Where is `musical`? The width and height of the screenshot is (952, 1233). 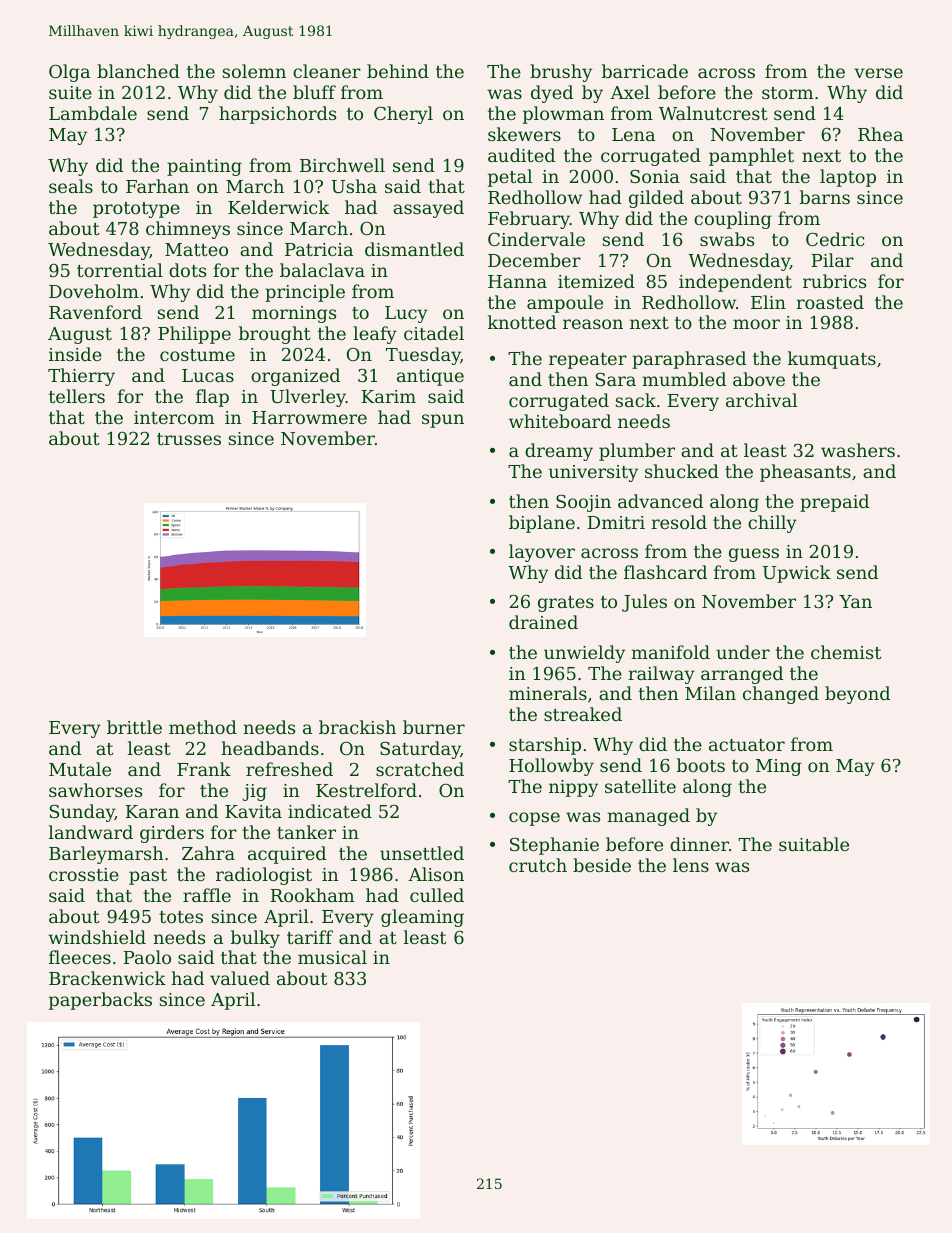 musical is located at coordinates (332, 957).
